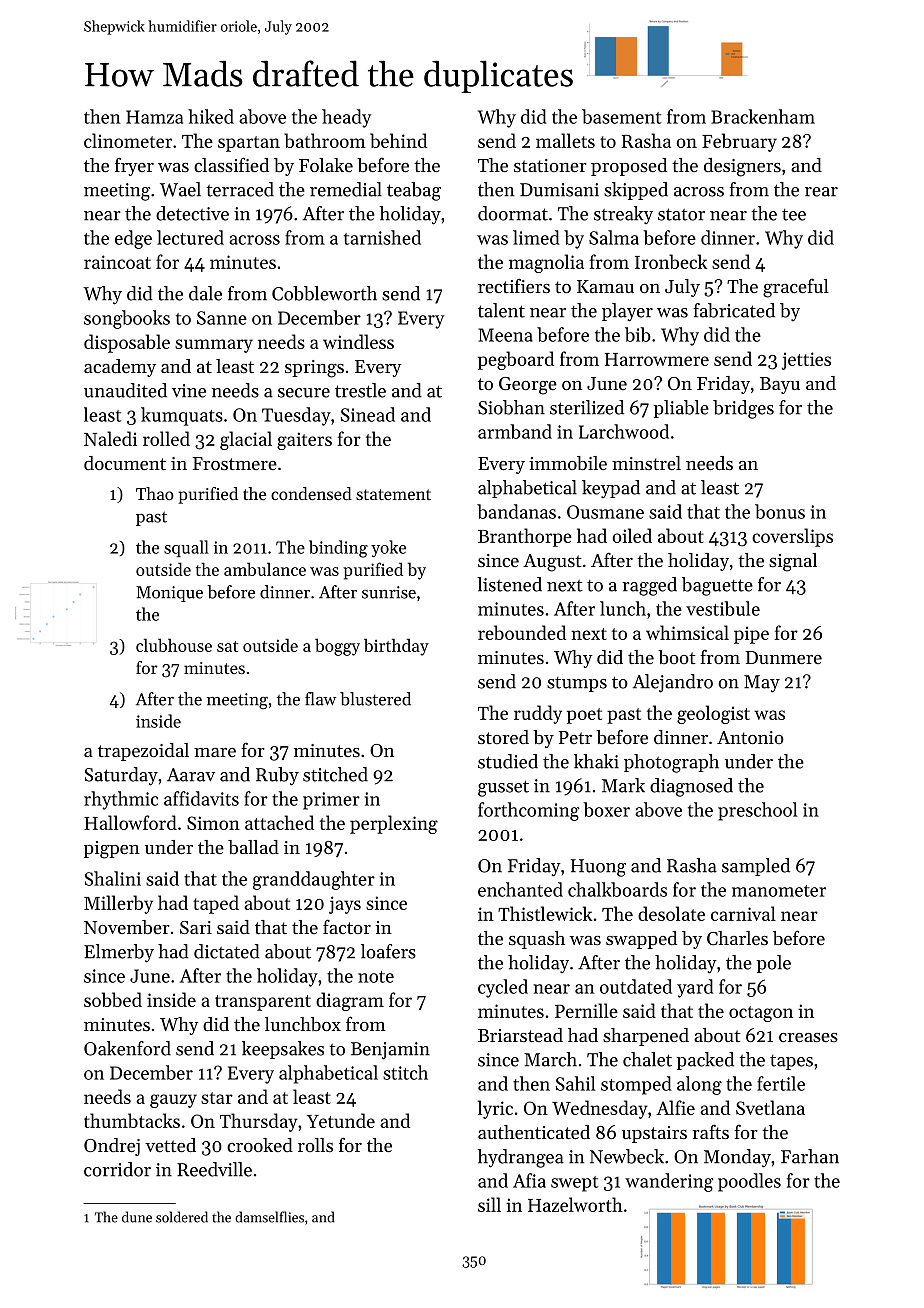 This screenshot has width=924, height=1308. What do you see at coordinates (133, 239) in the screenshot?
I see `edge` at bounding box center [133, 239].
